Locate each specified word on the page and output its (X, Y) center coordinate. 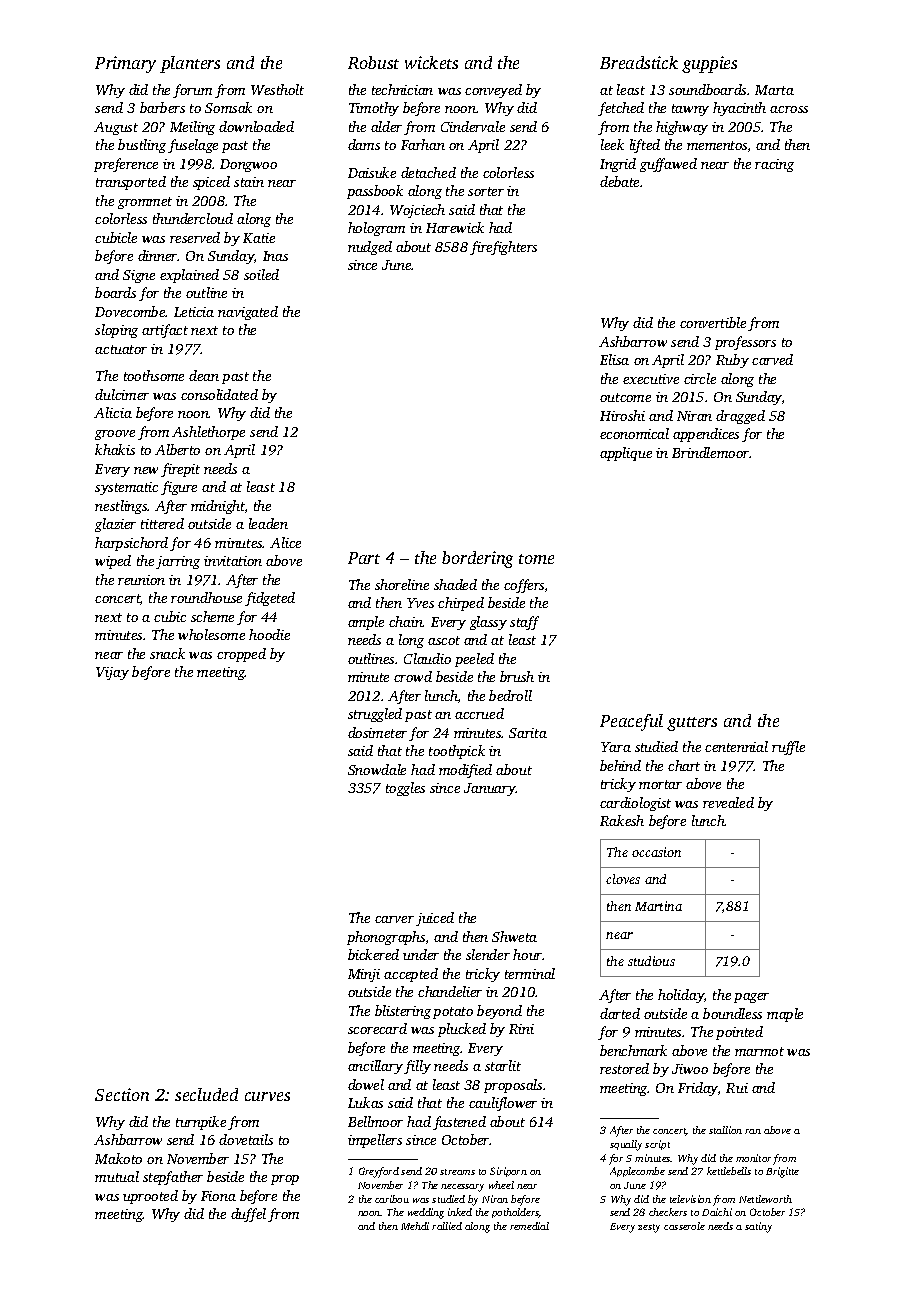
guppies (709, 64)
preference (126, 165)
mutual (117, 1176)
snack (167, 653)
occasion (656, 852)
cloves (623, 879)
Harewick (455, 227)
